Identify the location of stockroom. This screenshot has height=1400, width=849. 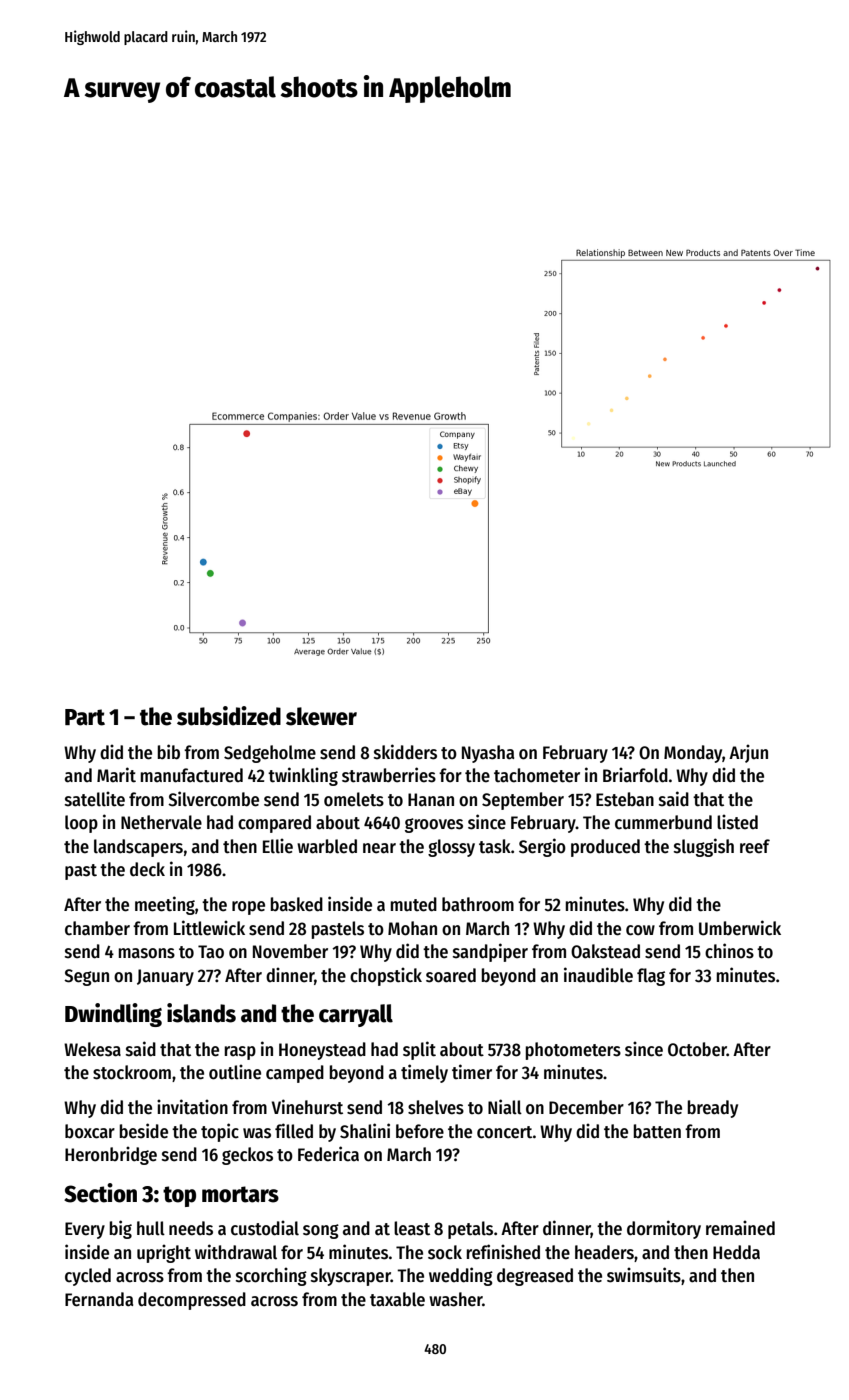
(132, 1072).
